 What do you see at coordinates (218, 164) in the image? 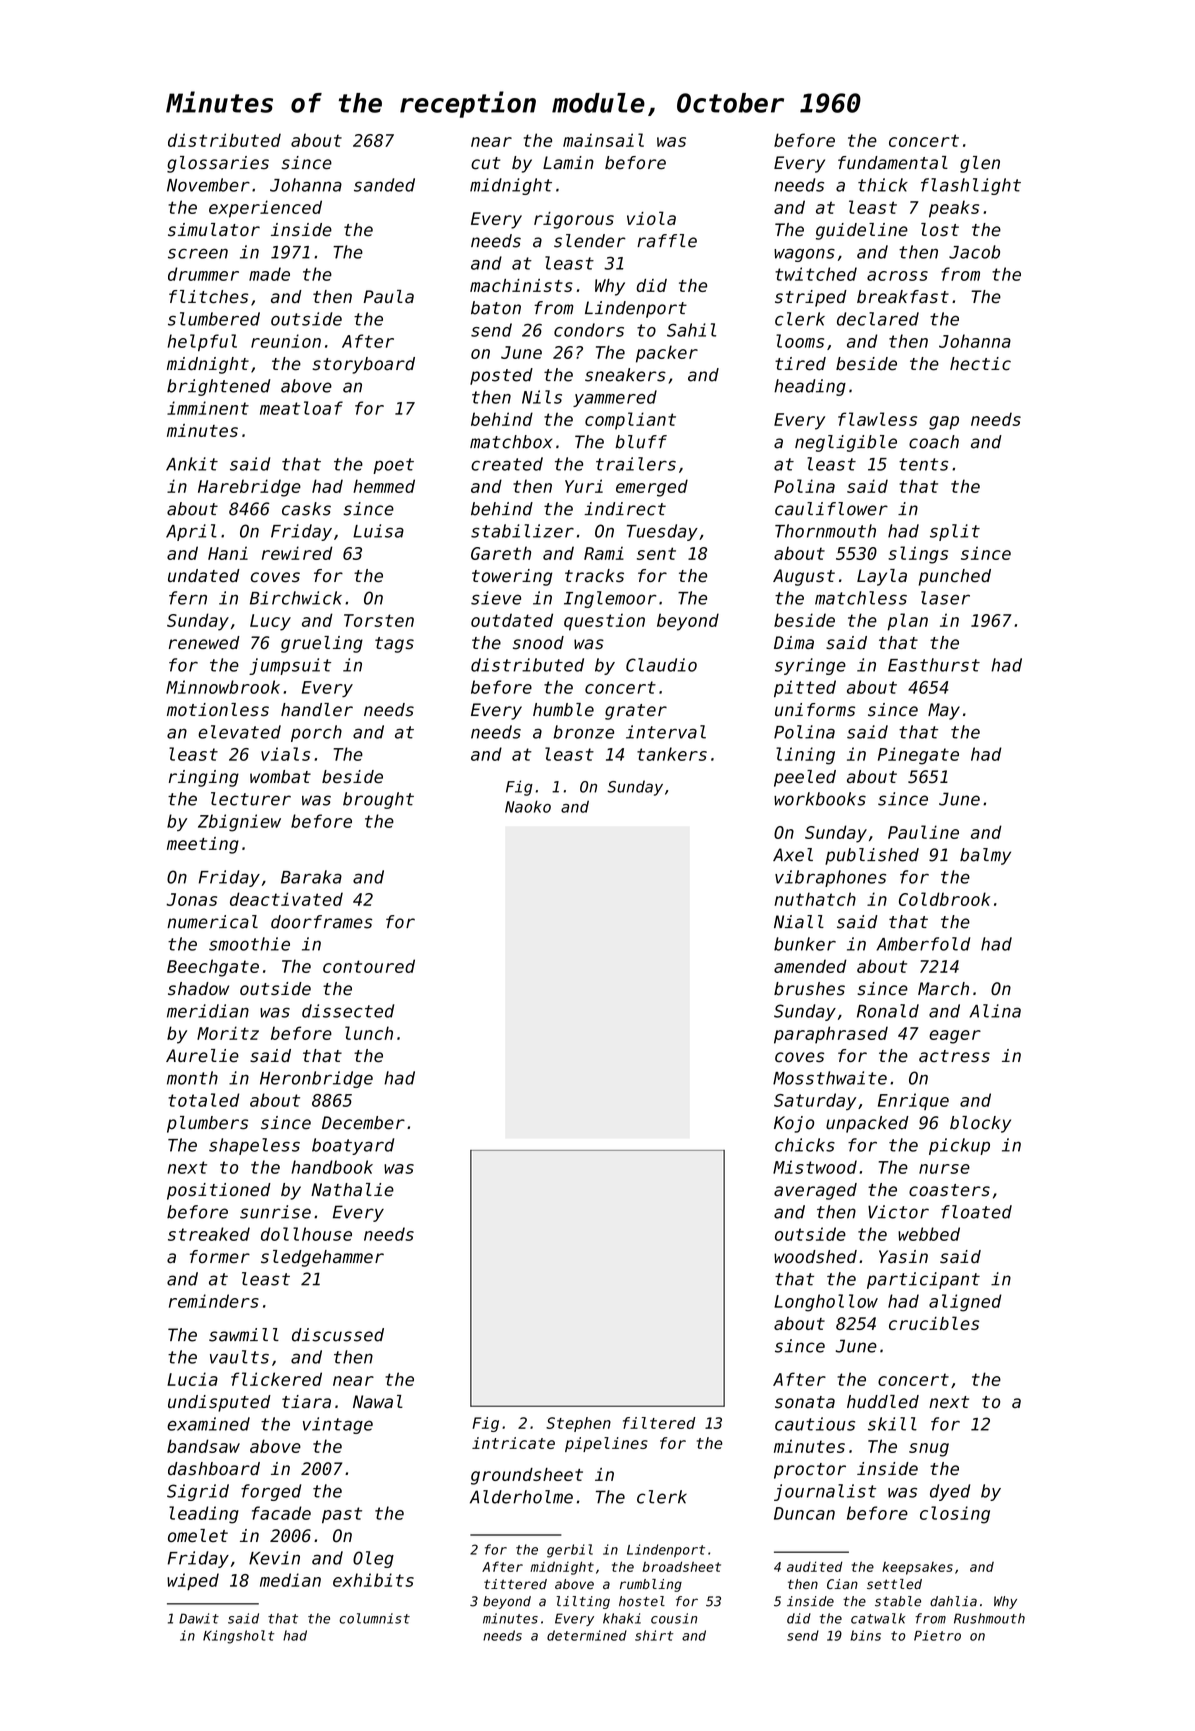
I see `glossaries` at bounding box center [218, 164].
